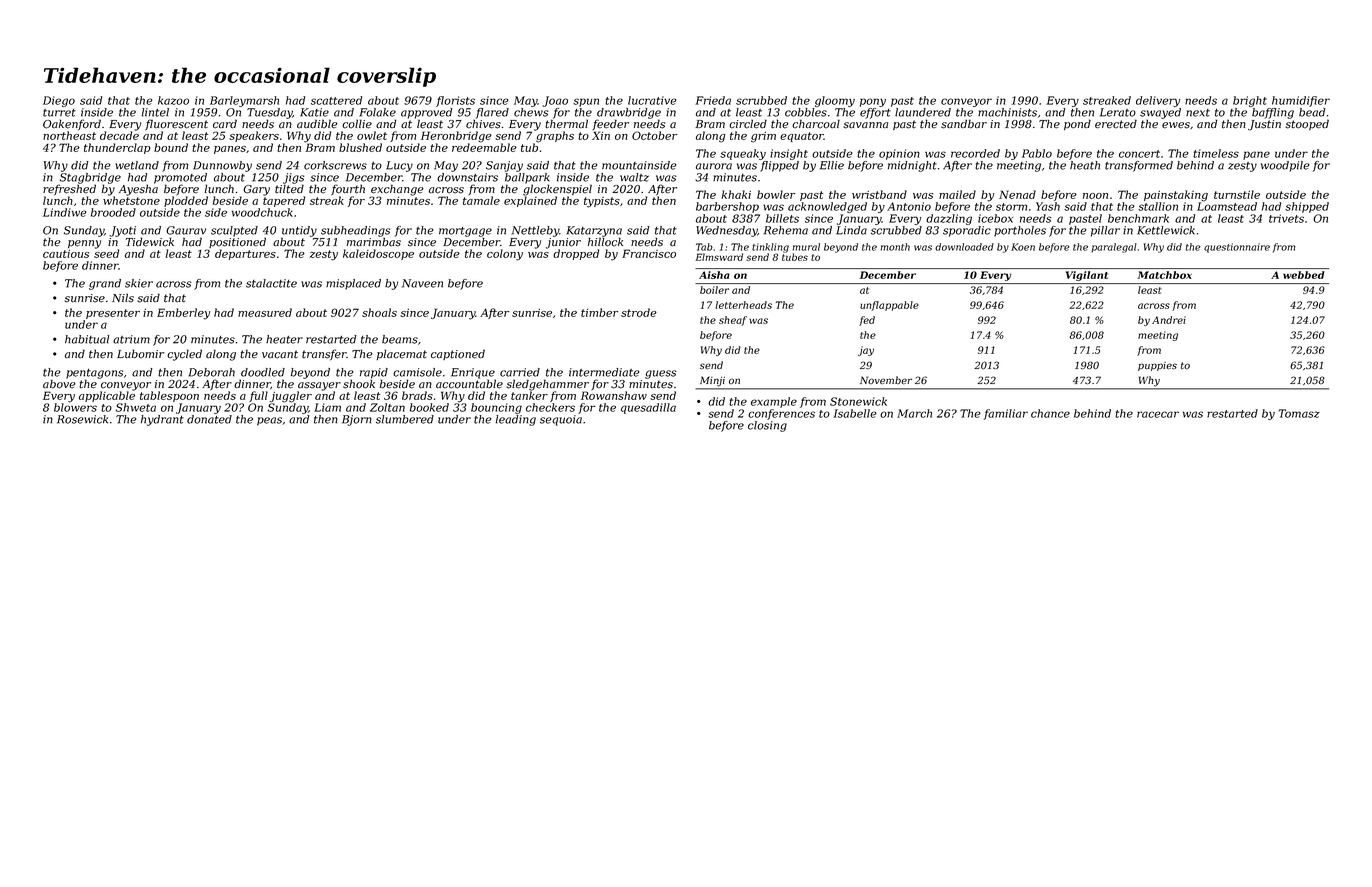 Image resolution: width=1372 pixels, height=887 pixels. I want to click on sequoia, so click(561, 420).
